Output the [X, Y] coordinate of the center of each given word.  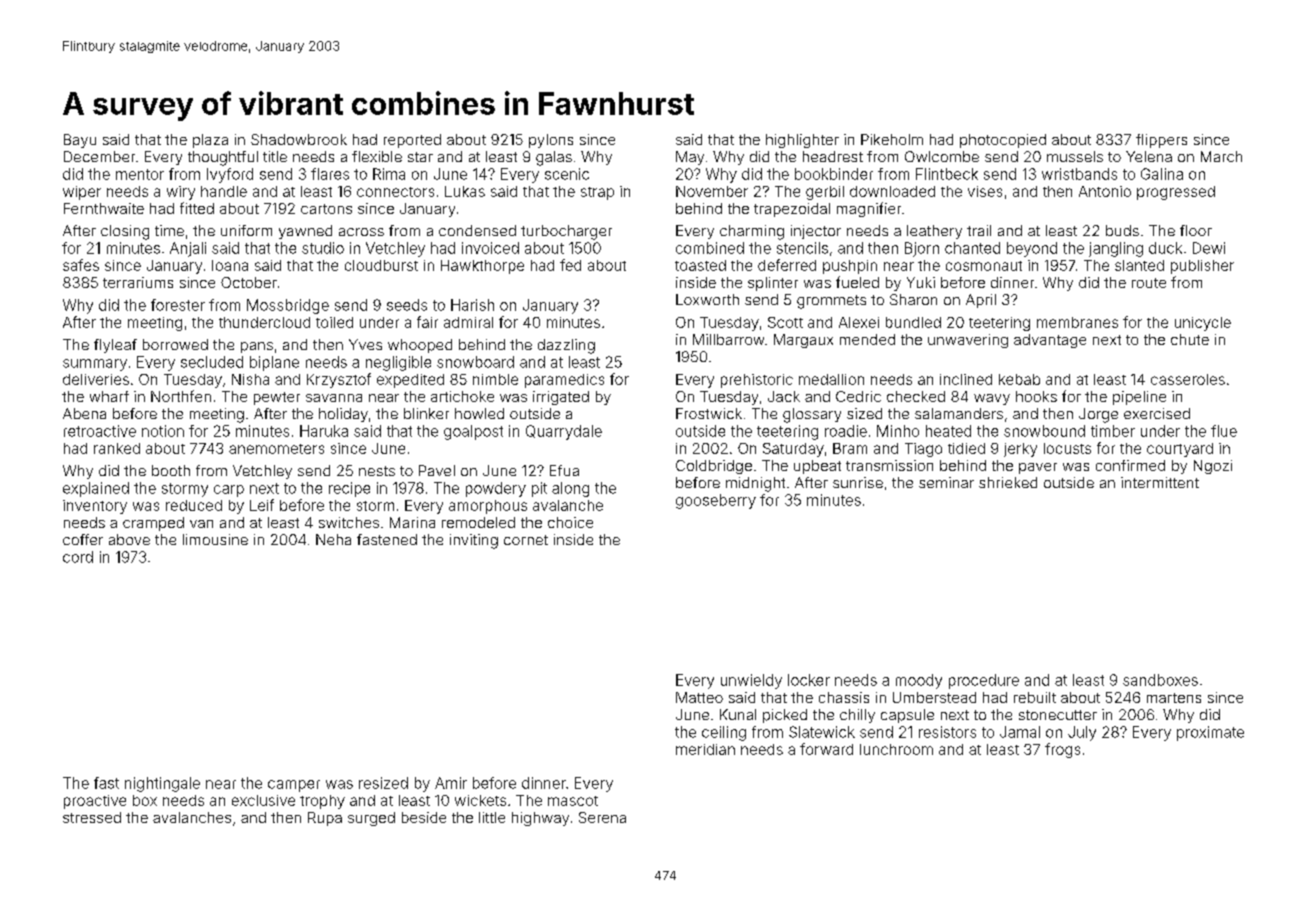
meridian [705, 749]
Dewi [1209, 248]
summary [95, 365]
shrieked [1008, 482]
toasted [700, 265]
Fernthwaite [104, 208]
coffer [83, 539]
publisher [1202, 267]
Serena [602, 817]
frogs [1062, 750]
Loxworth [707, 299]
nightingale [162, 784]
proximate [1210, 733]
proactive [95, 802]
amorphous [488, 507]
